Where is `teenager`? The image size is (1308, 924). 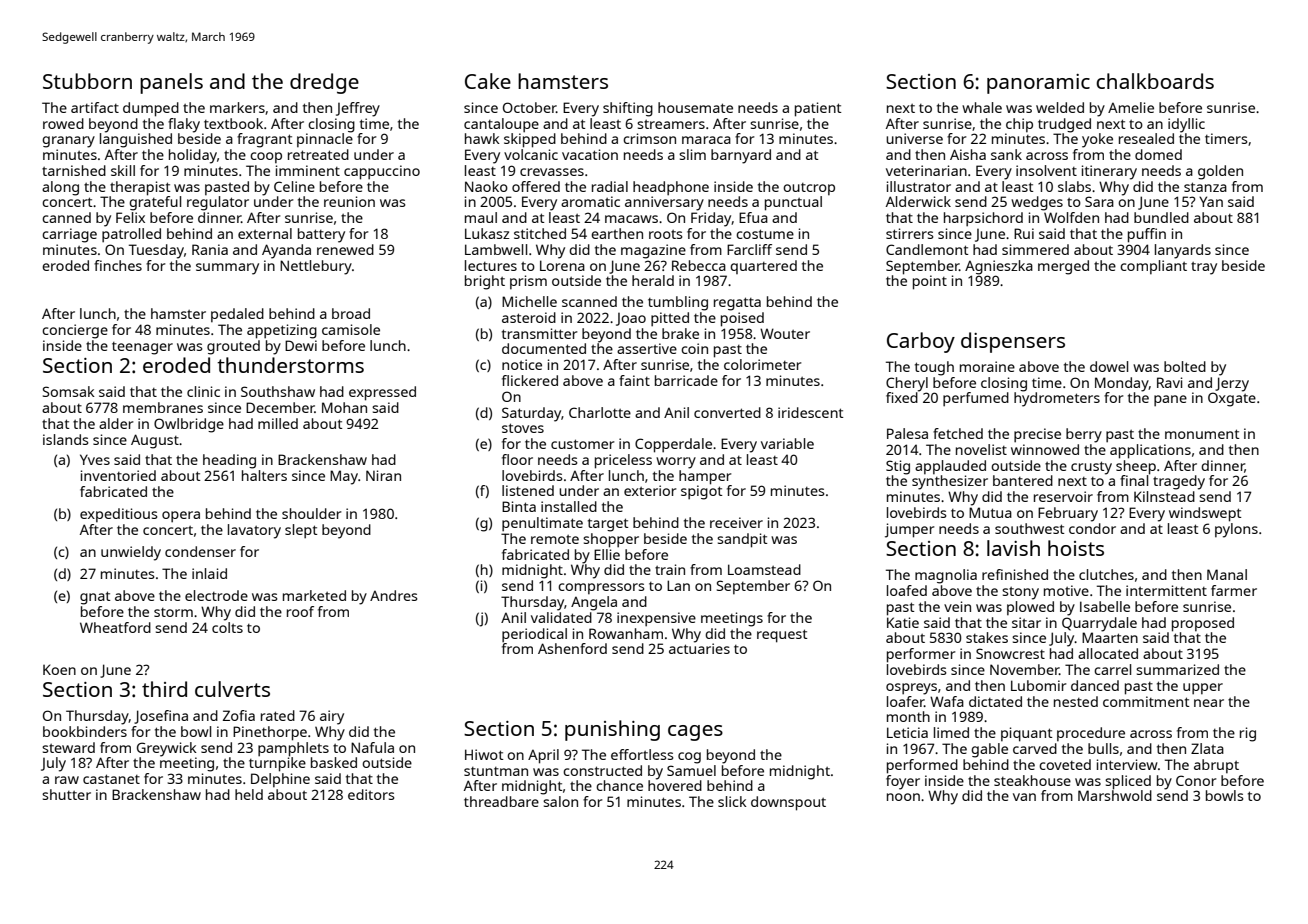 teenager is located at coordinates (142, 348).
